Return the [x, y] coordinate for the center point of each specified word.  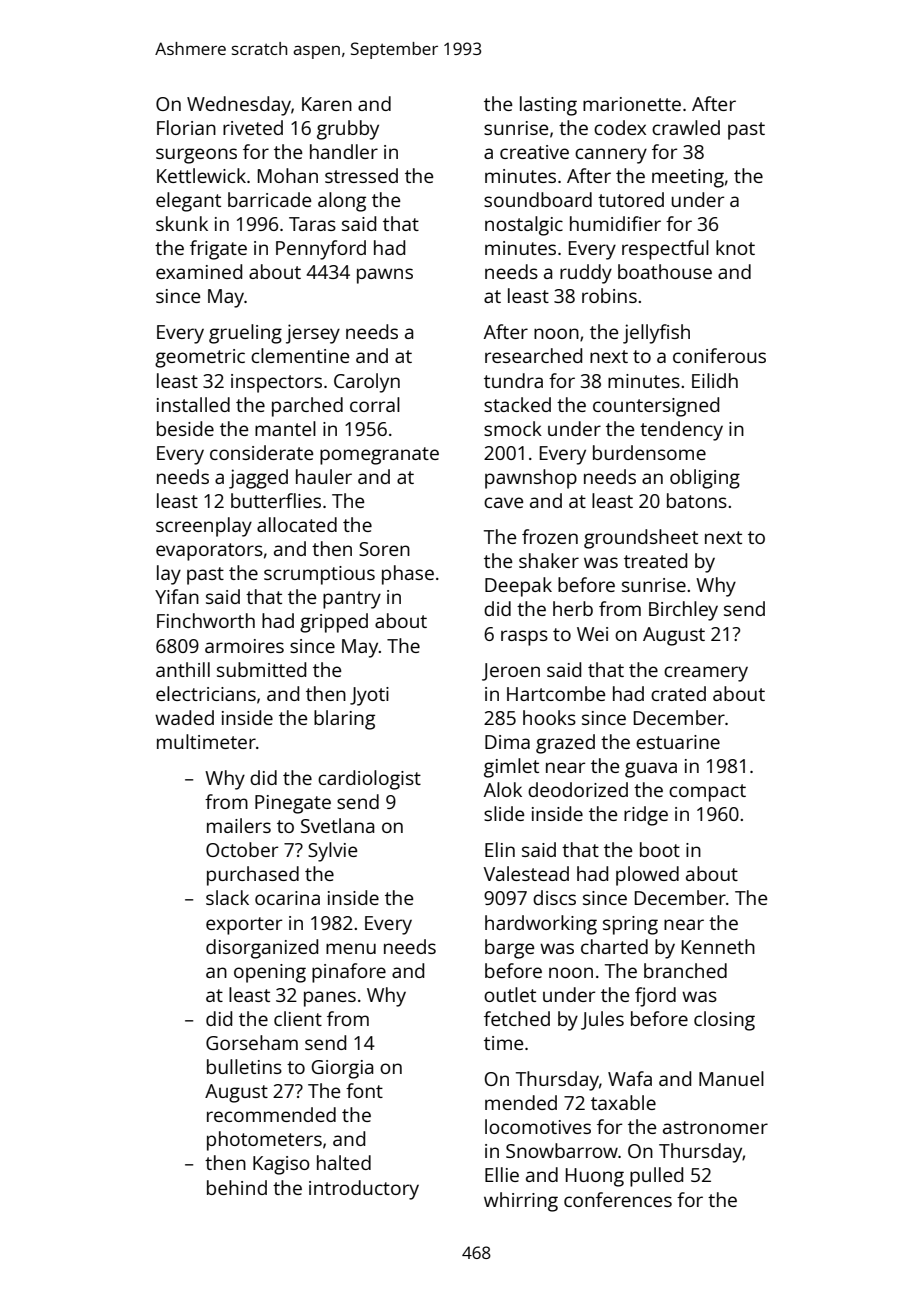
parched [307, 407]
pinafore [349, 973]
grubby [348, 130]
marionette [632, 104]
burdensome [649, 452]
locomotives [538, 1126]
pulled [656, 1177]
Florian [186, 127]
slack [227, 897]
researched [533, 355]
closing [724, 1021]
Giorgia [342, 1069]
